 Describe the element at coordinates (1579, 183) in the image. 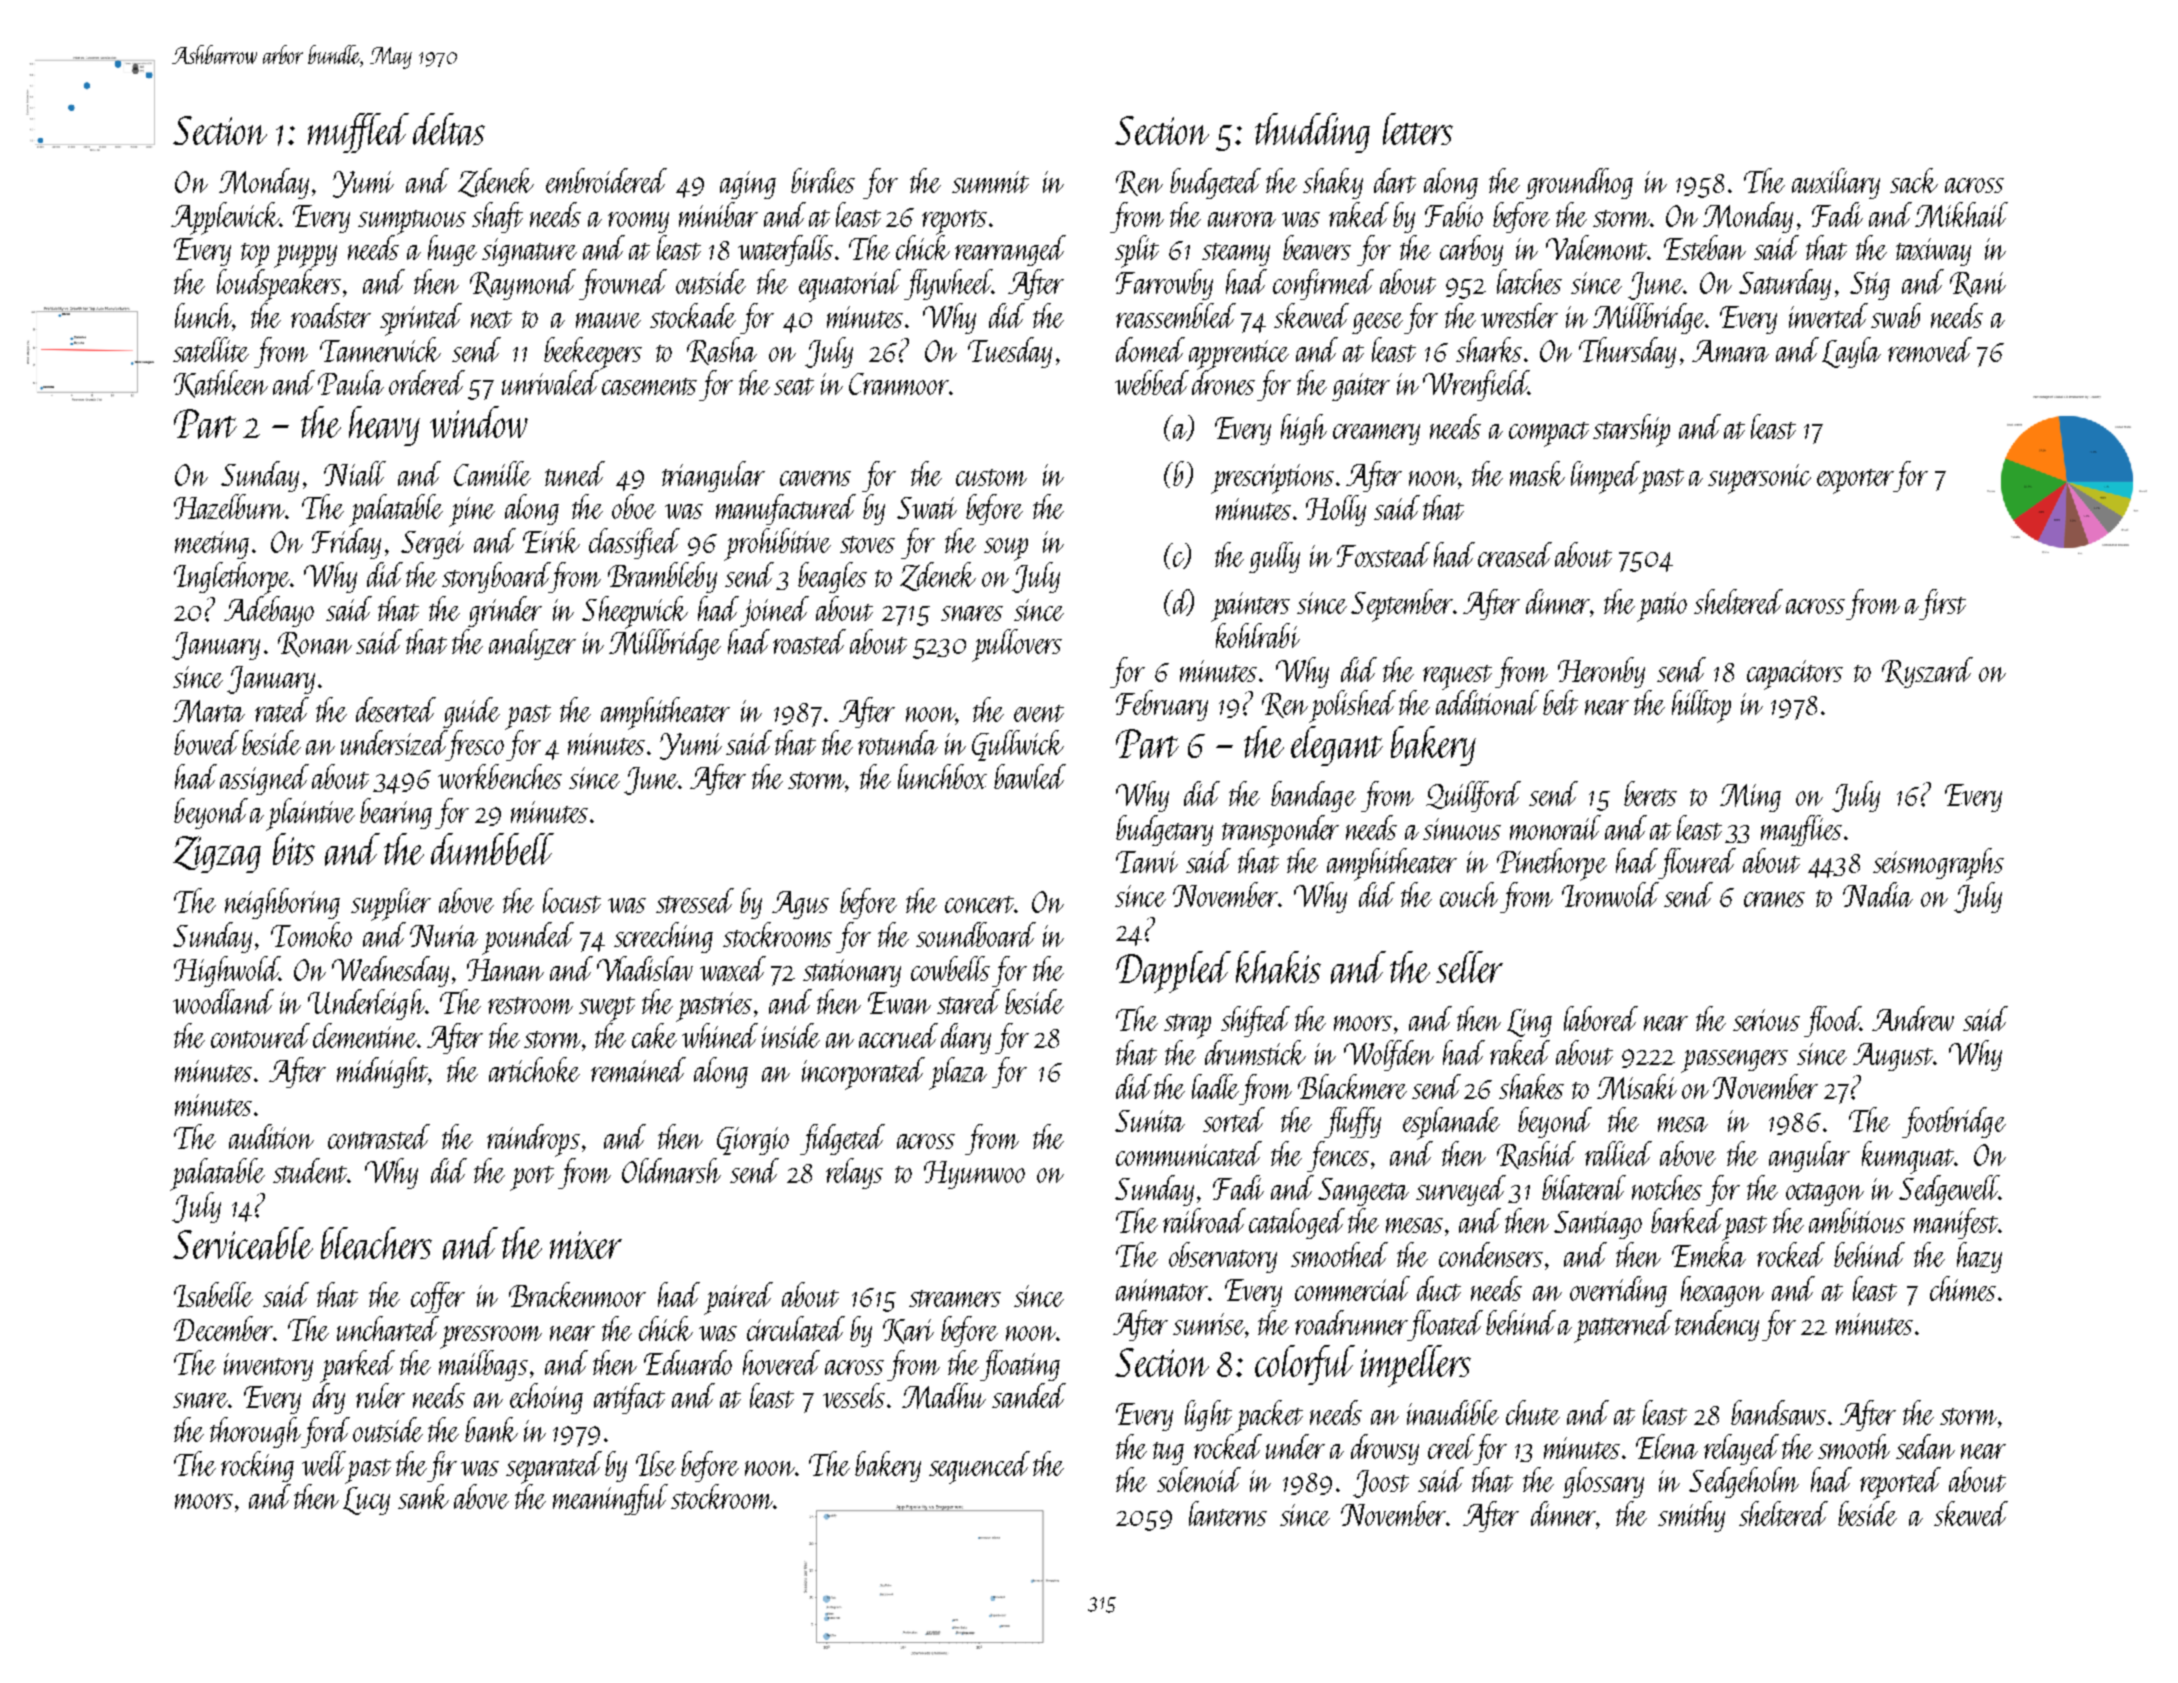

I see `groundhog` at that location.
